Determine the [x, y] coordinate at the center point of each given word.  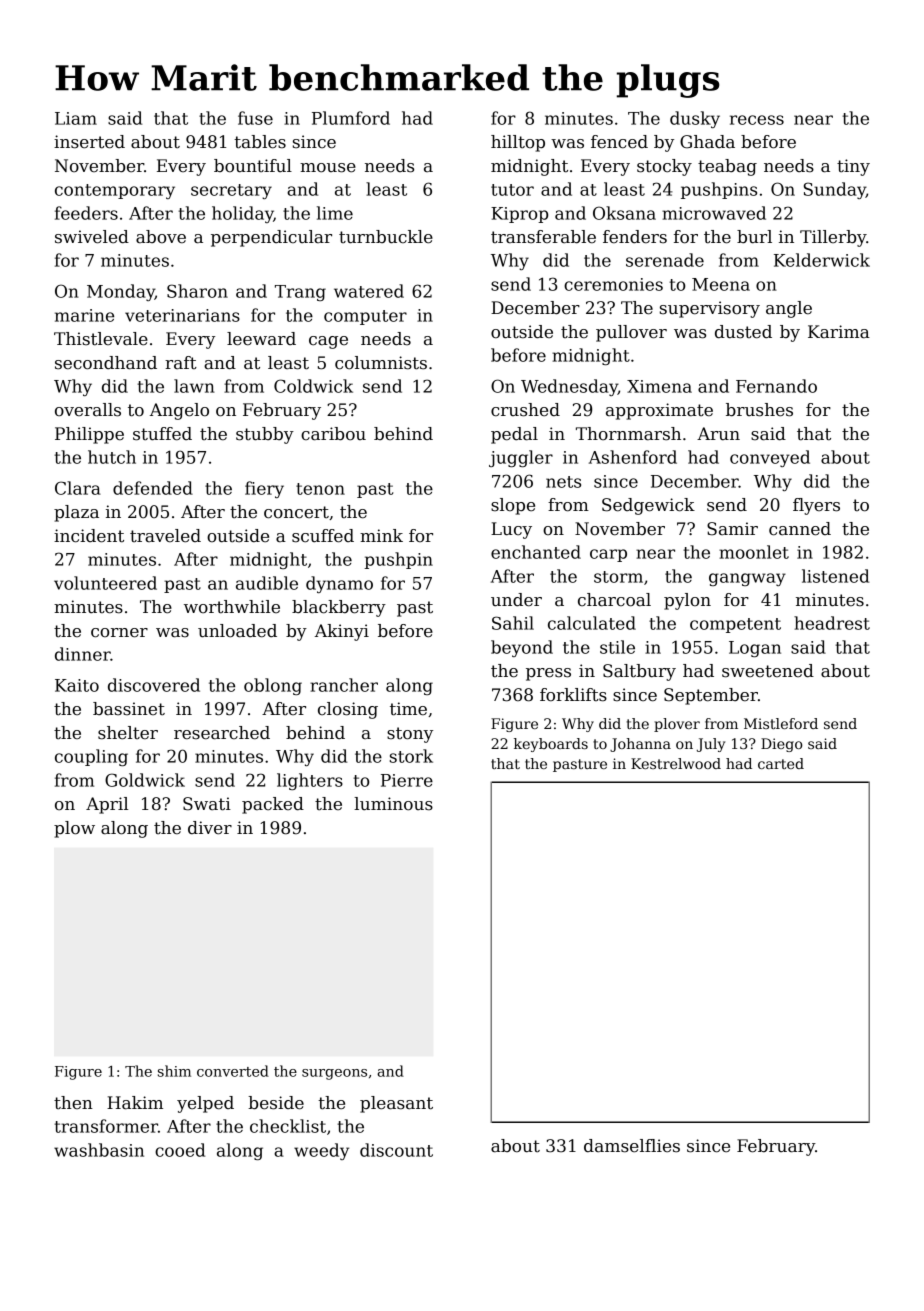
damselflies [632, 1146]
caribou [333, 434]
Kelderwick [822, 260]
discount [396, 1150]
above [161, 237]
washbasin [99, 1150]
